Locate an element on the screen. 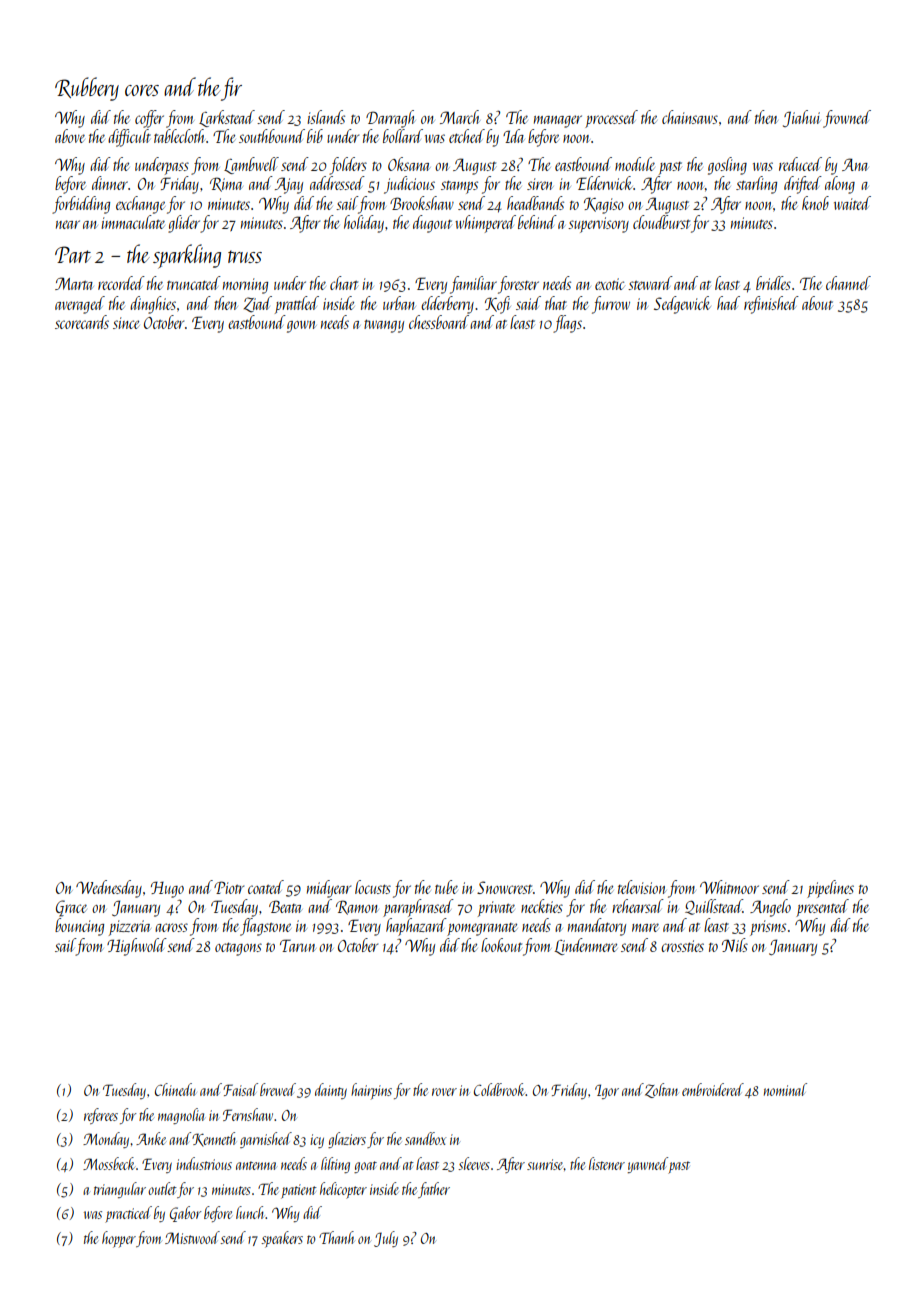  pipelines is located at coordinates (830, 889).
